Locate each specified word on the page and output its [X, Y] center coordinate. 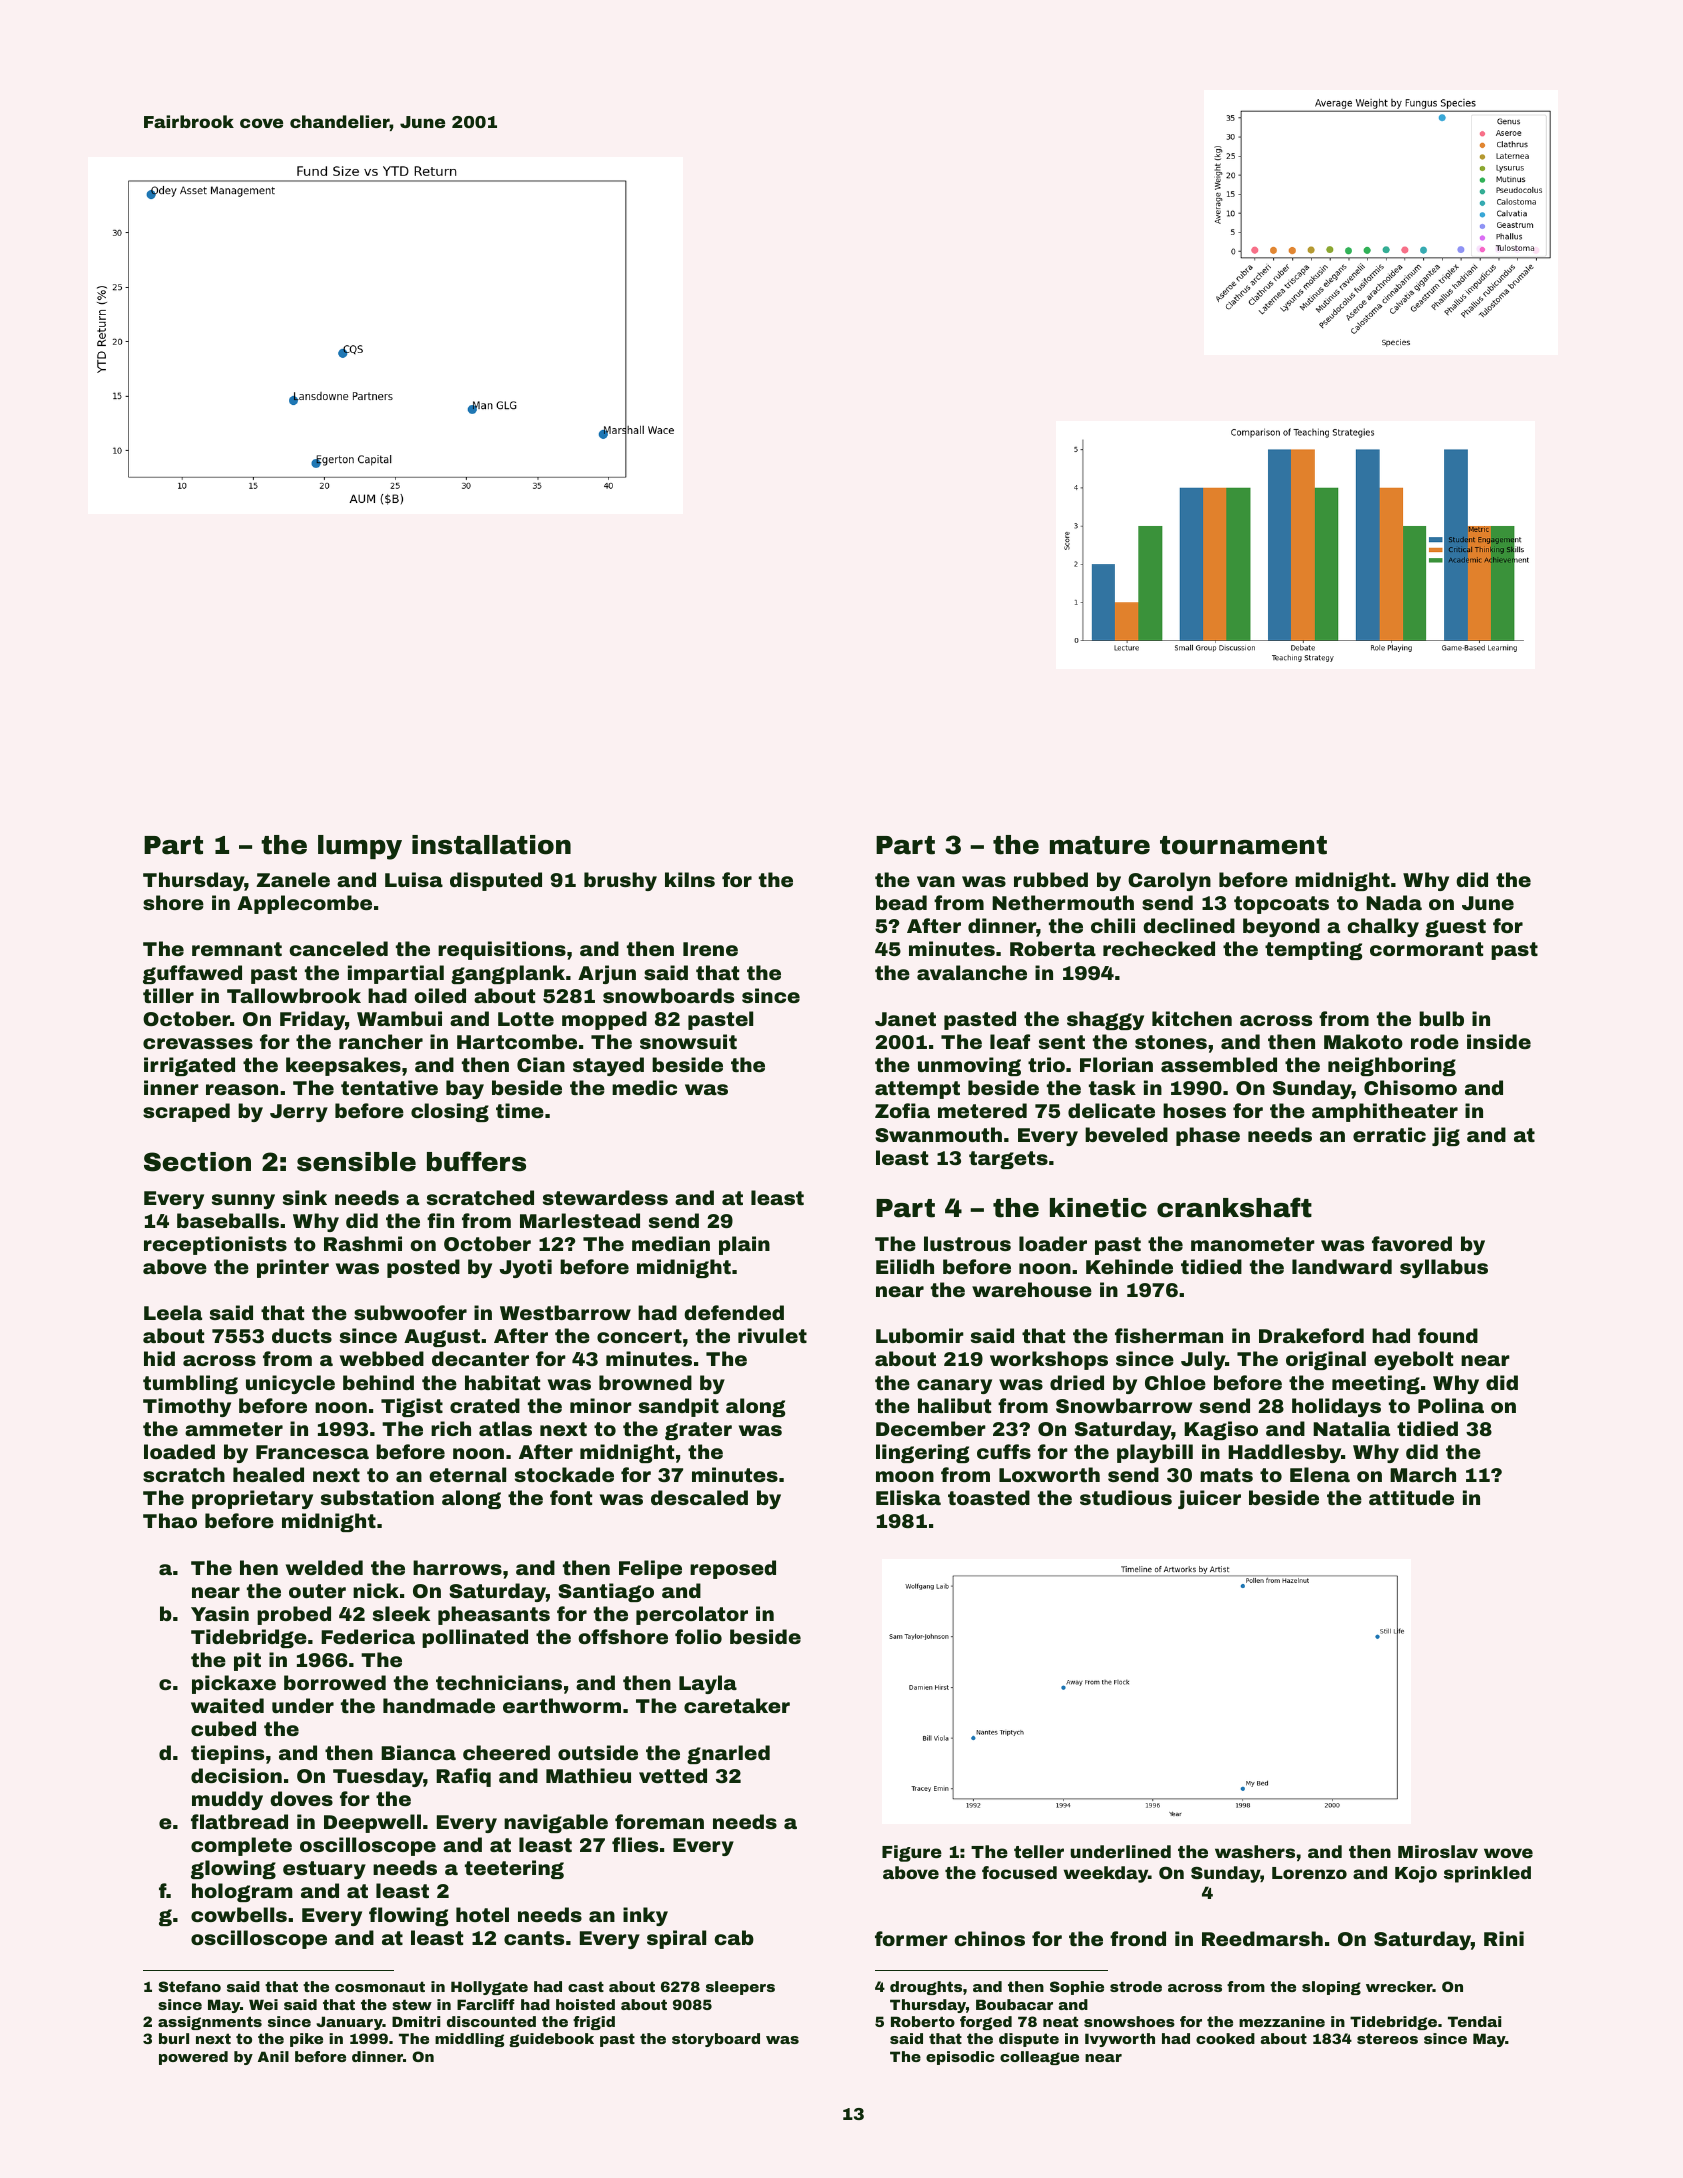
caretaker [737, 1705]
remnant [237, 949]
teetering [514, 1869]
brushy [620, 881]
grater [698, 1431]
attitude [1411, 1497]
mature [1100, 845]
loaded [179, 1451]
